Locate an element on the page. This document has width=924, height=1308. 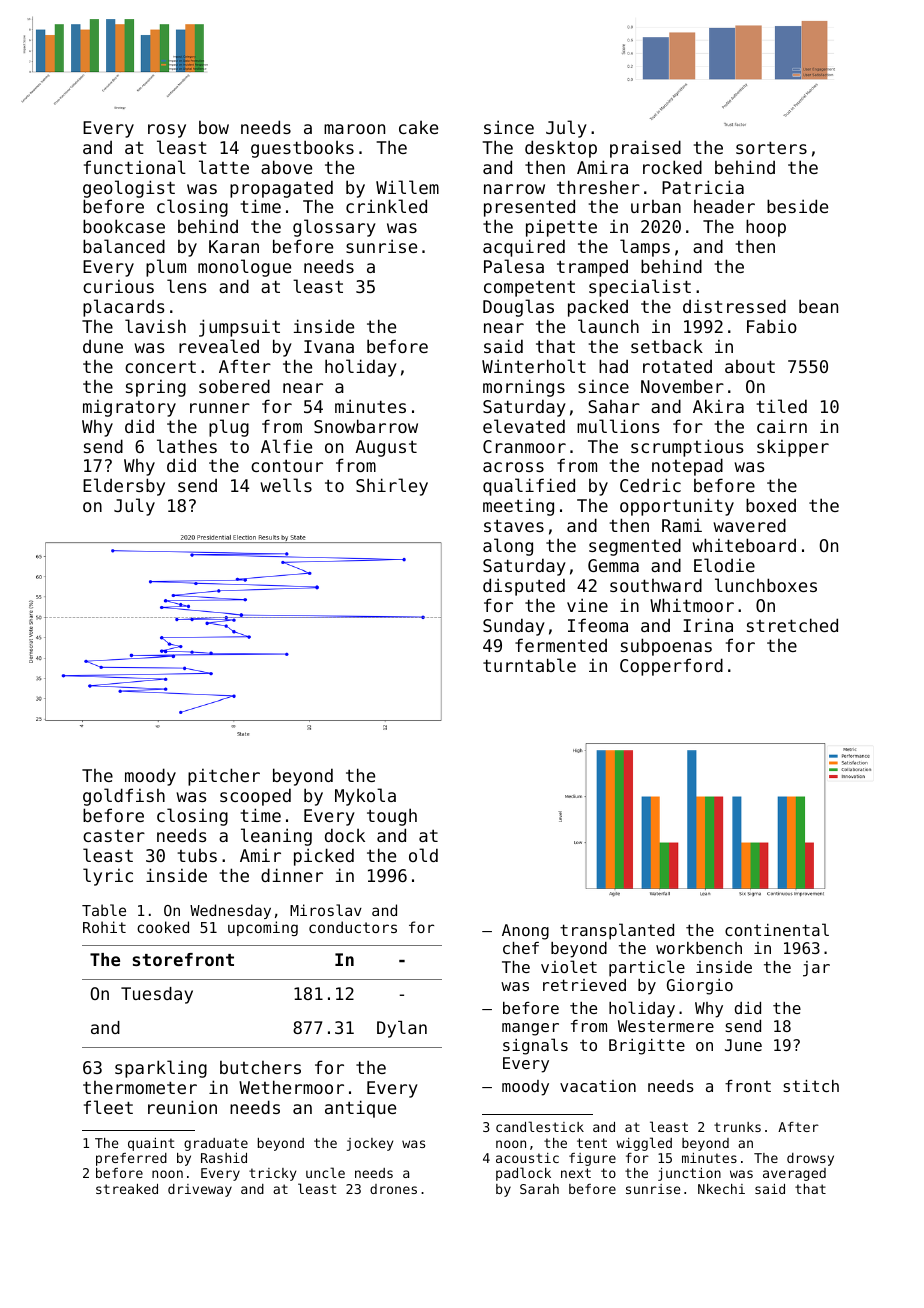
specialist is located at coordinates (640, 288).
